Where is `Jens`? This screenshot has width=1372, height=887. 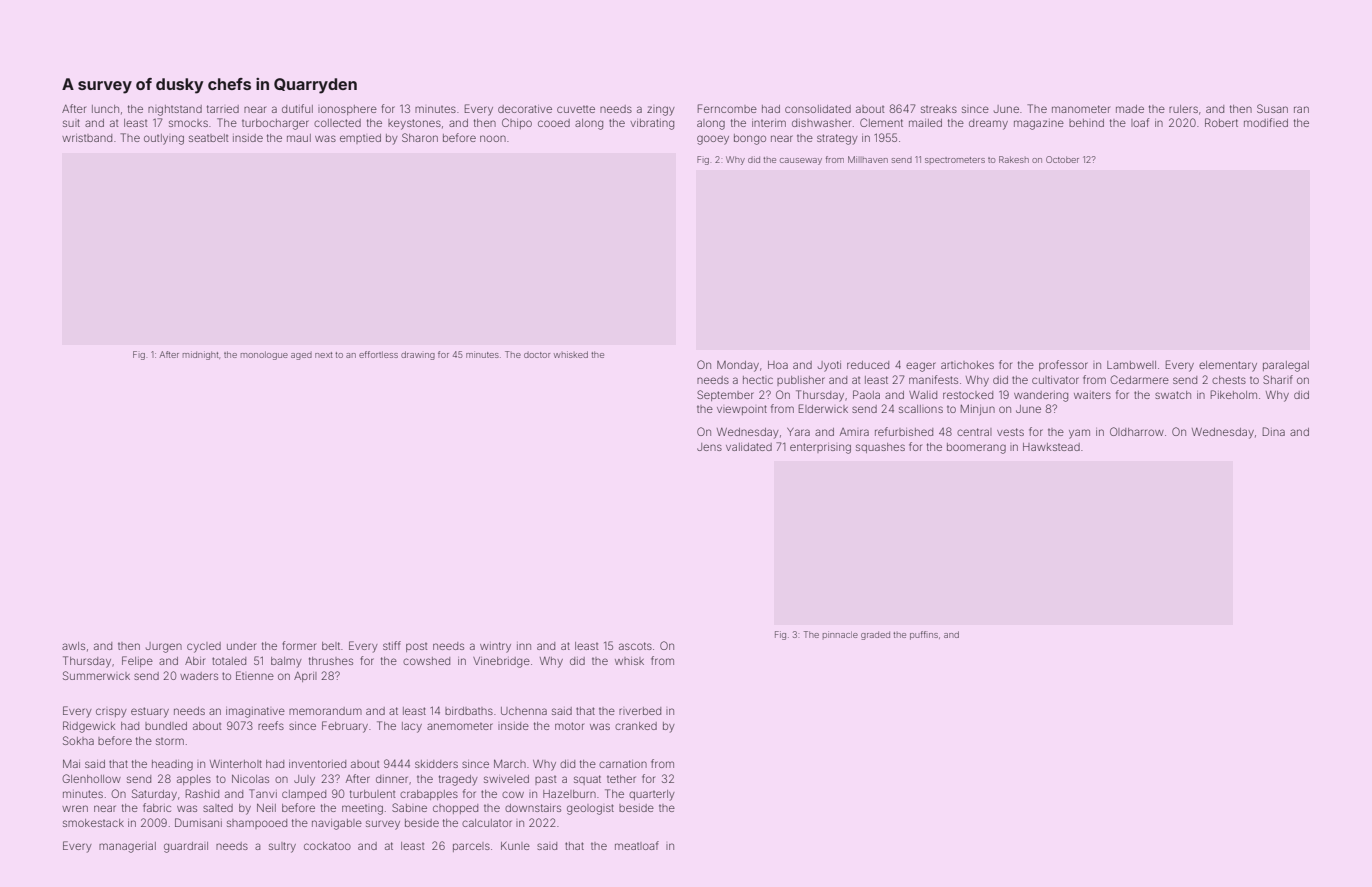
Jens is located at coordinates (709, 447).
